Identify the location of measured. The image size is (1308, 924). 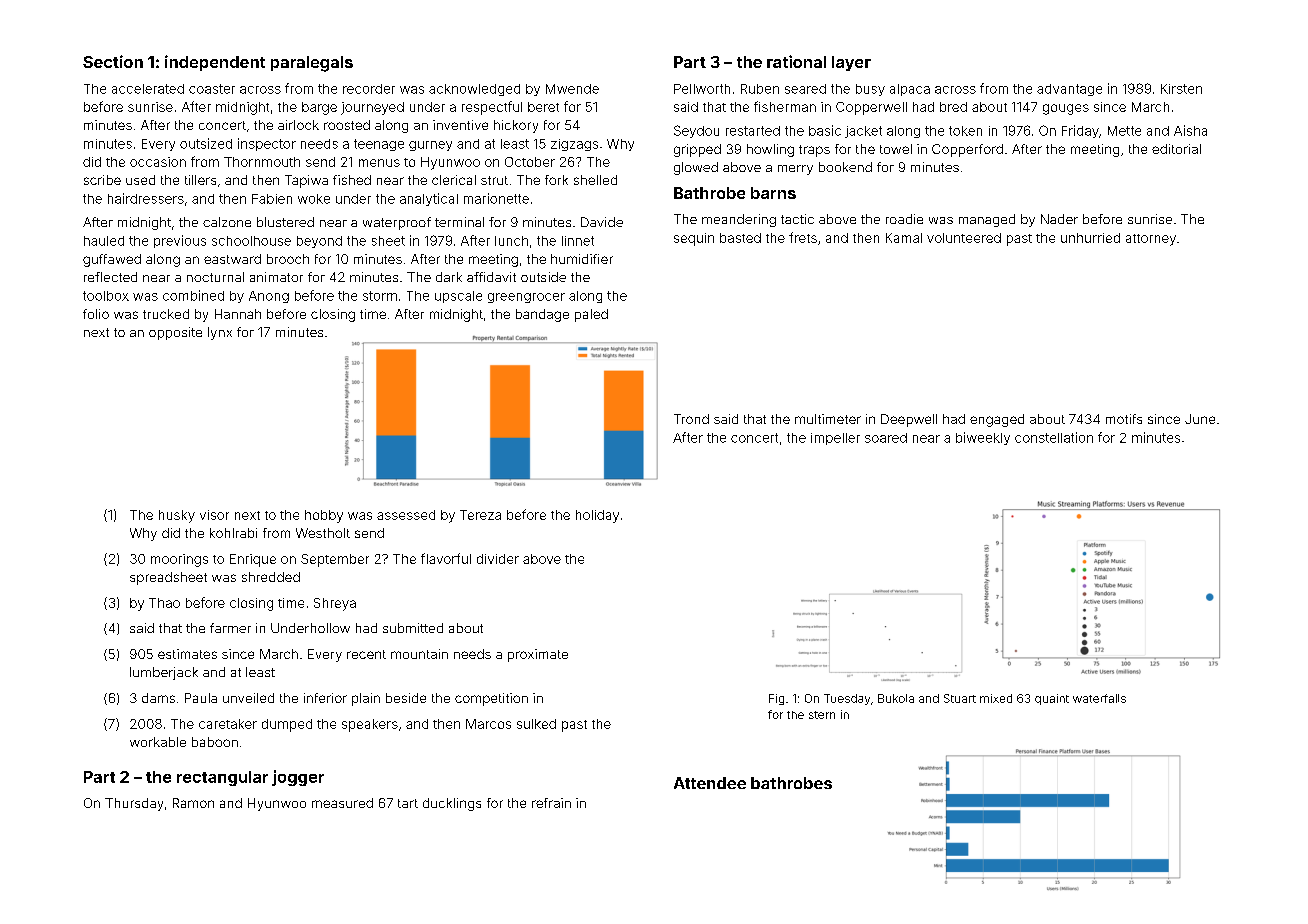
(342, 803).
